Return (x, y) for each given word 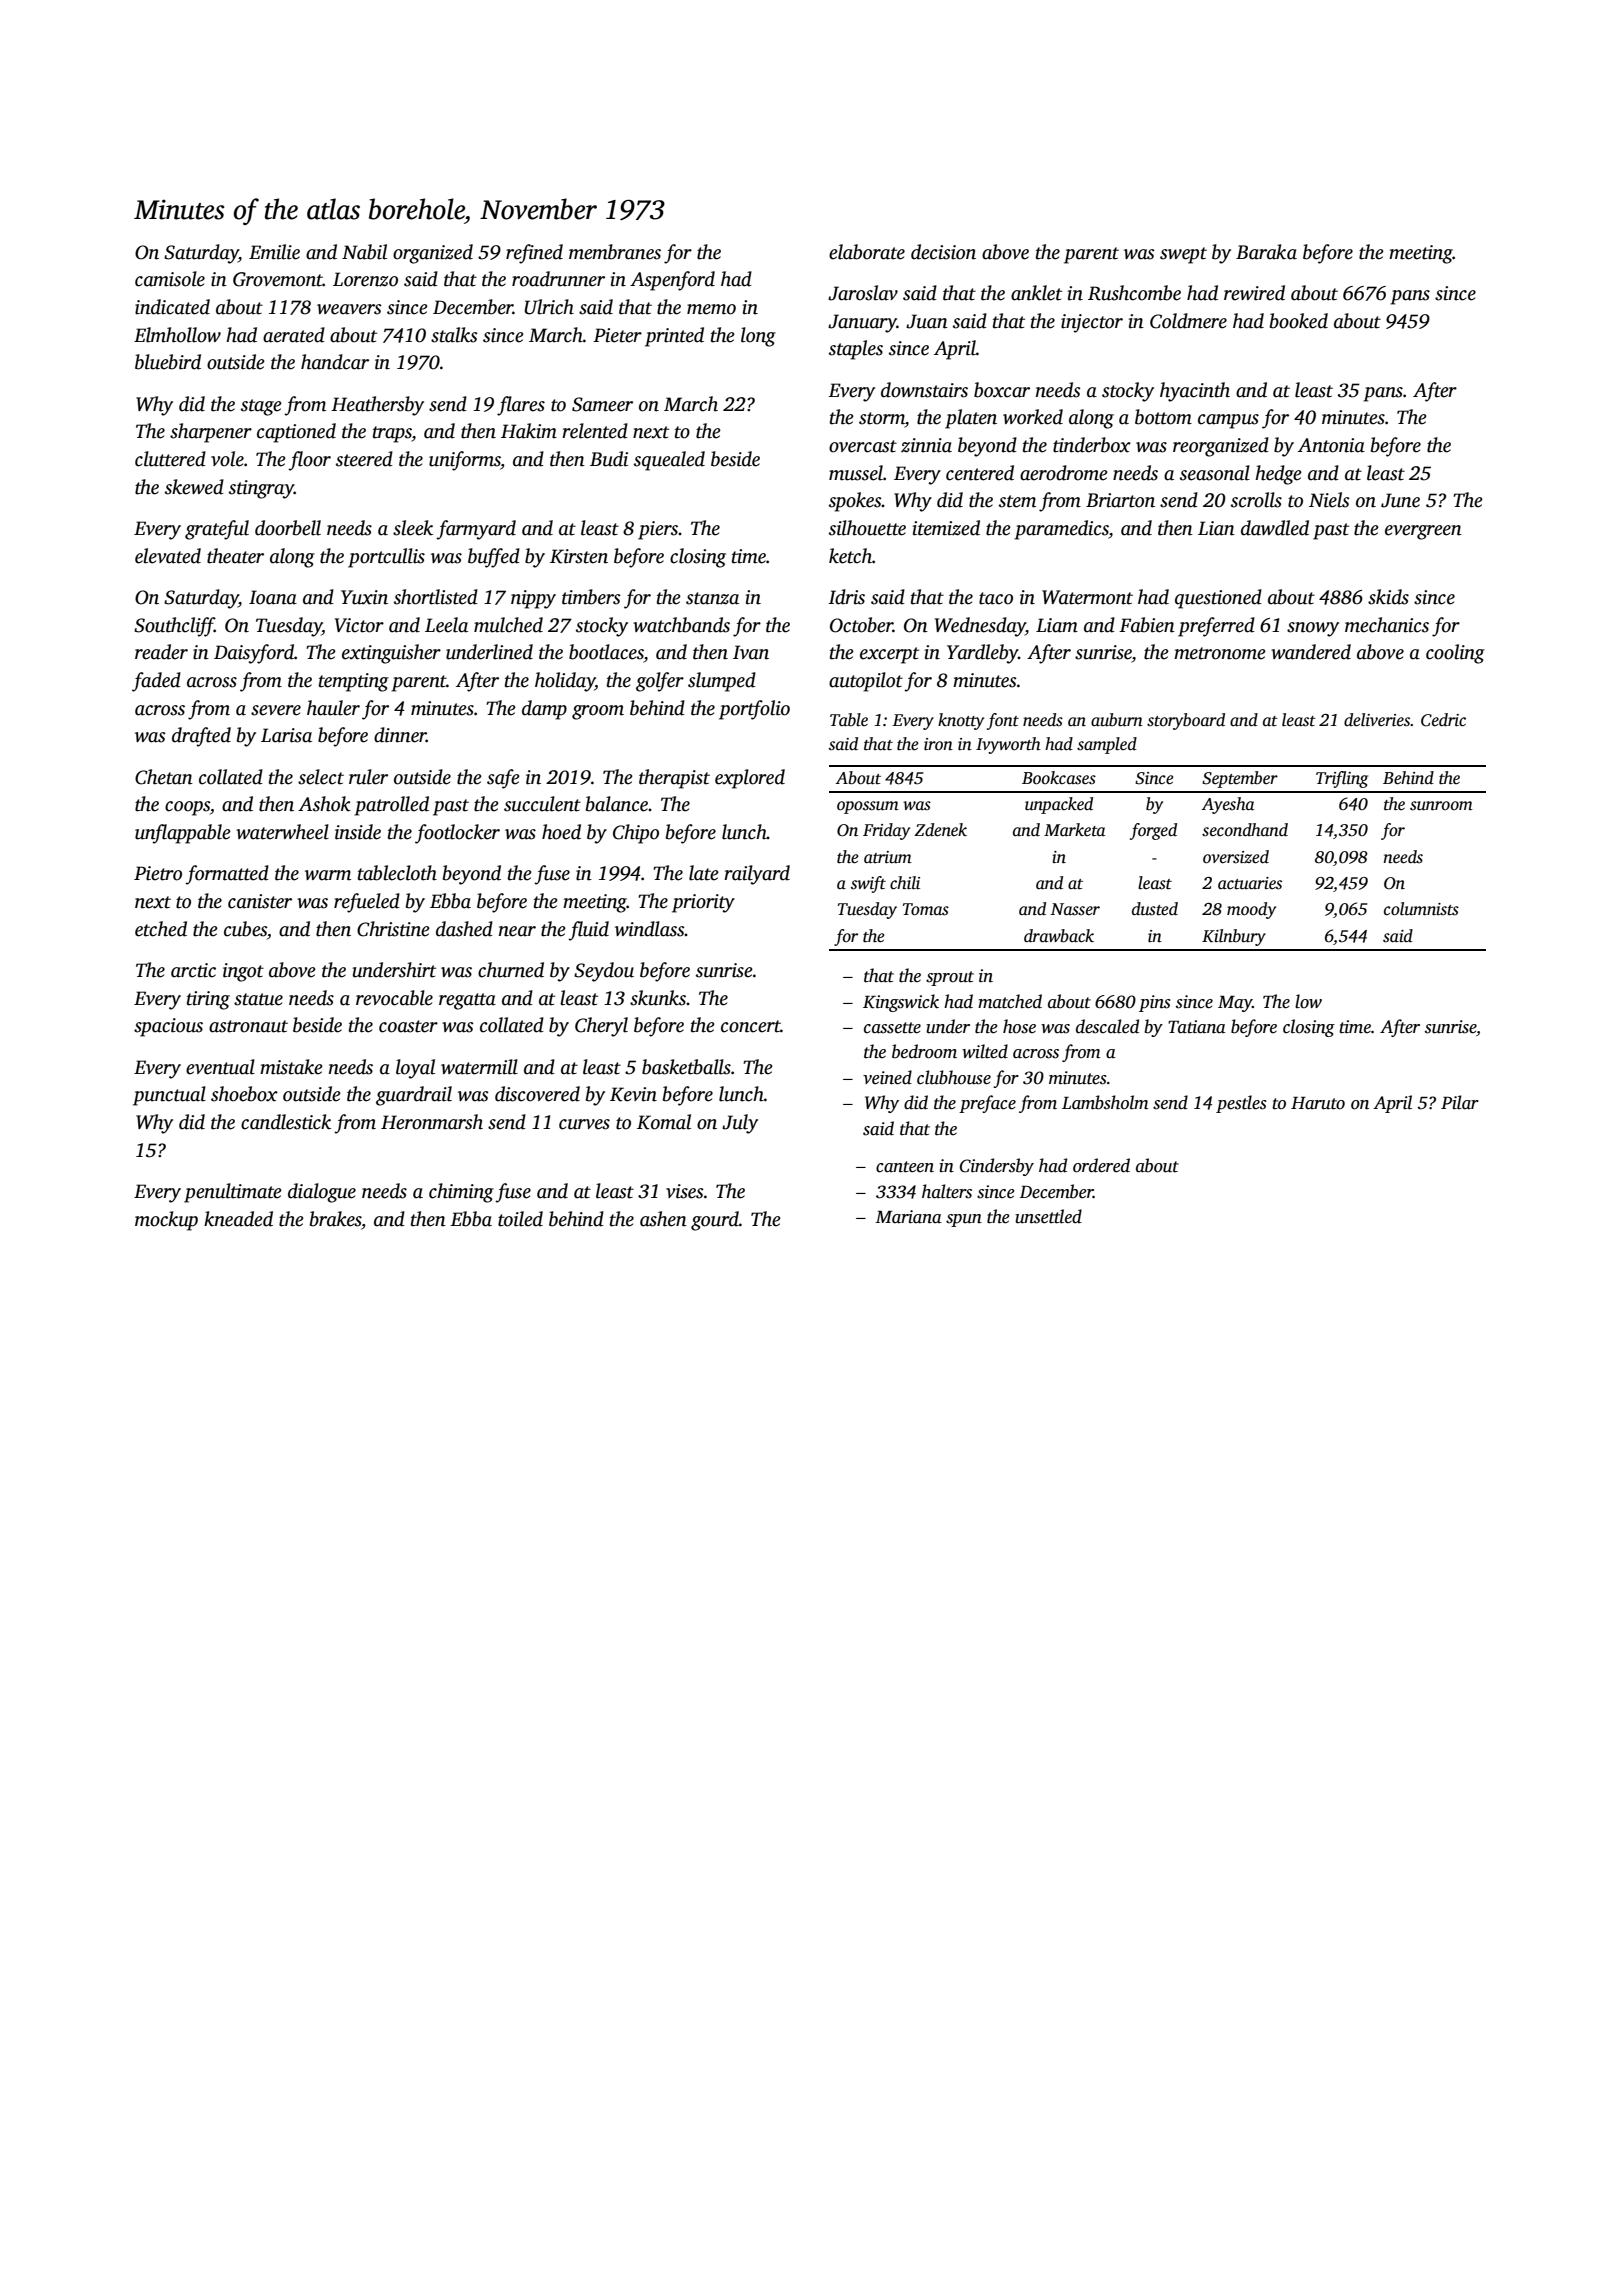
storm (882, 418)
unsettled (1048, 1216)
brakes (335, 1219)
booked (1299, 321)
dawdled (1275, 528)
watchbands (681, 625)
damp (544, 710)
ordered (1101, 1165)
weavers (349, 309)
